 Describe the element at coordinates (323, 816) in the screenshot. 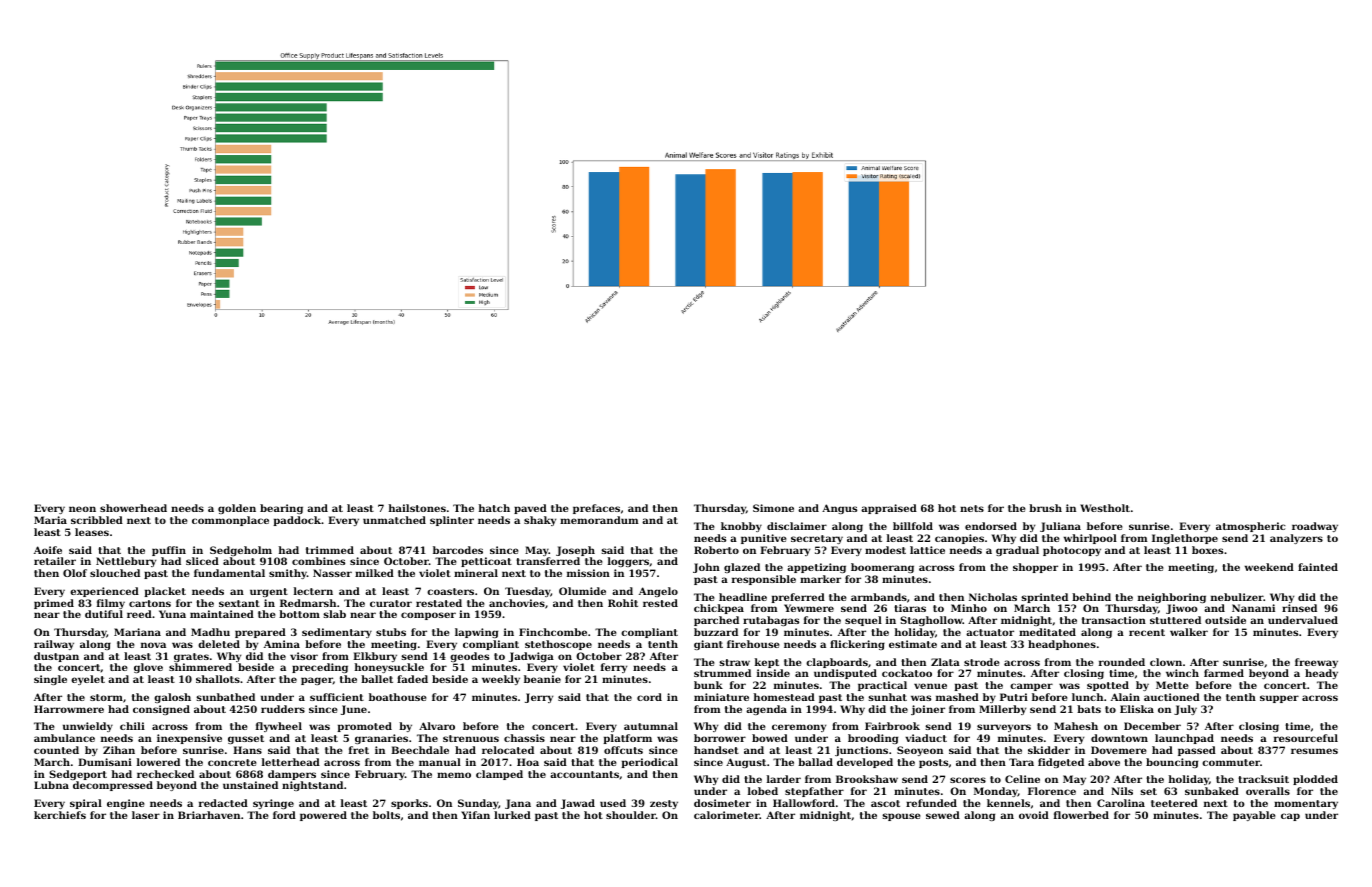

I see `powered` at that location.
